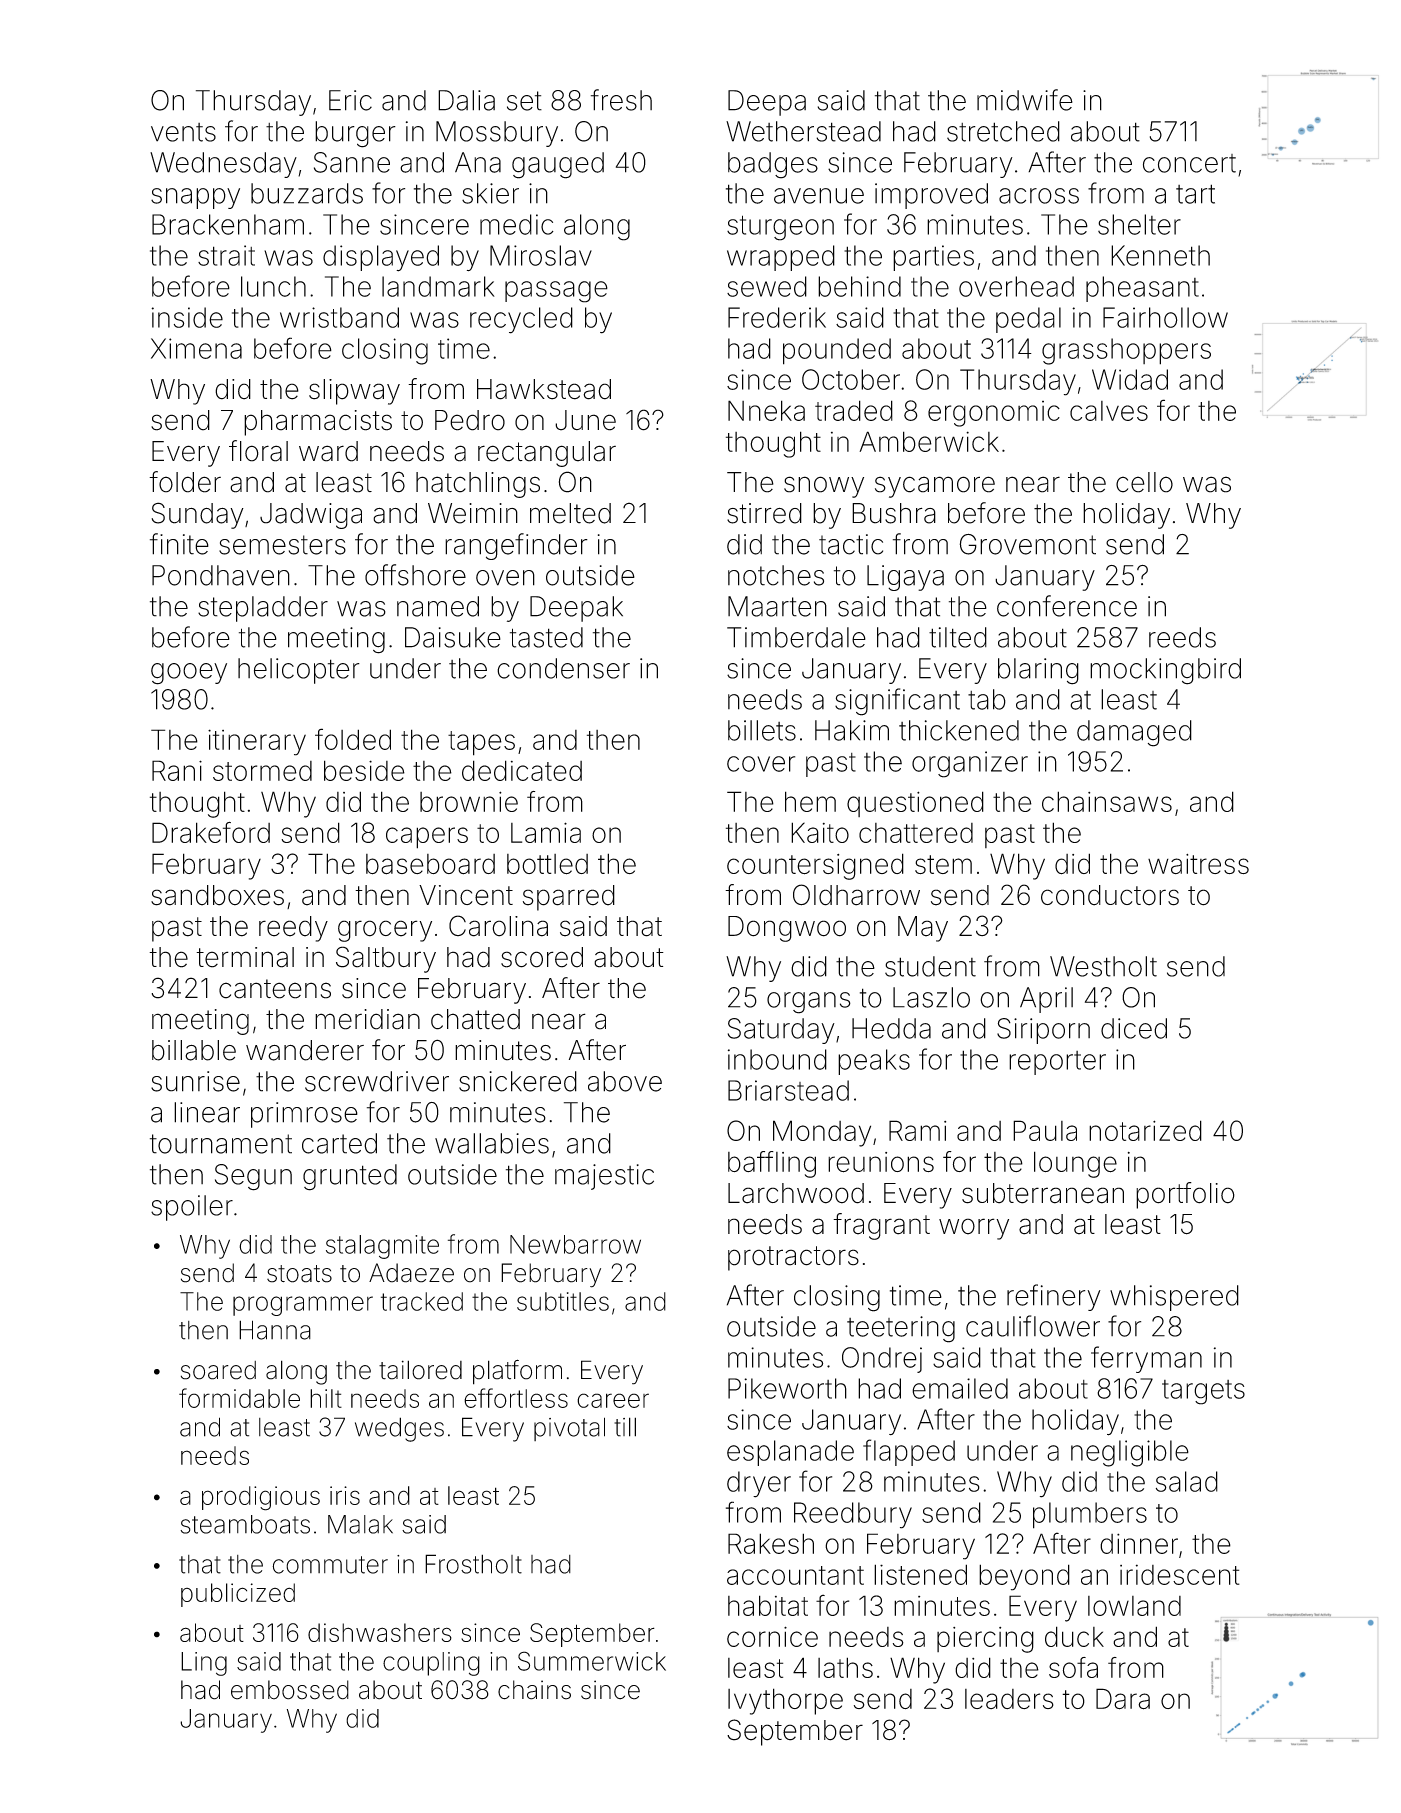 This screenshot has height=1813, width=1401. What do you see at coordinates (1057, 1063) in the screenshot?
I see `reporter` at bounding box center [1057, 1063].
